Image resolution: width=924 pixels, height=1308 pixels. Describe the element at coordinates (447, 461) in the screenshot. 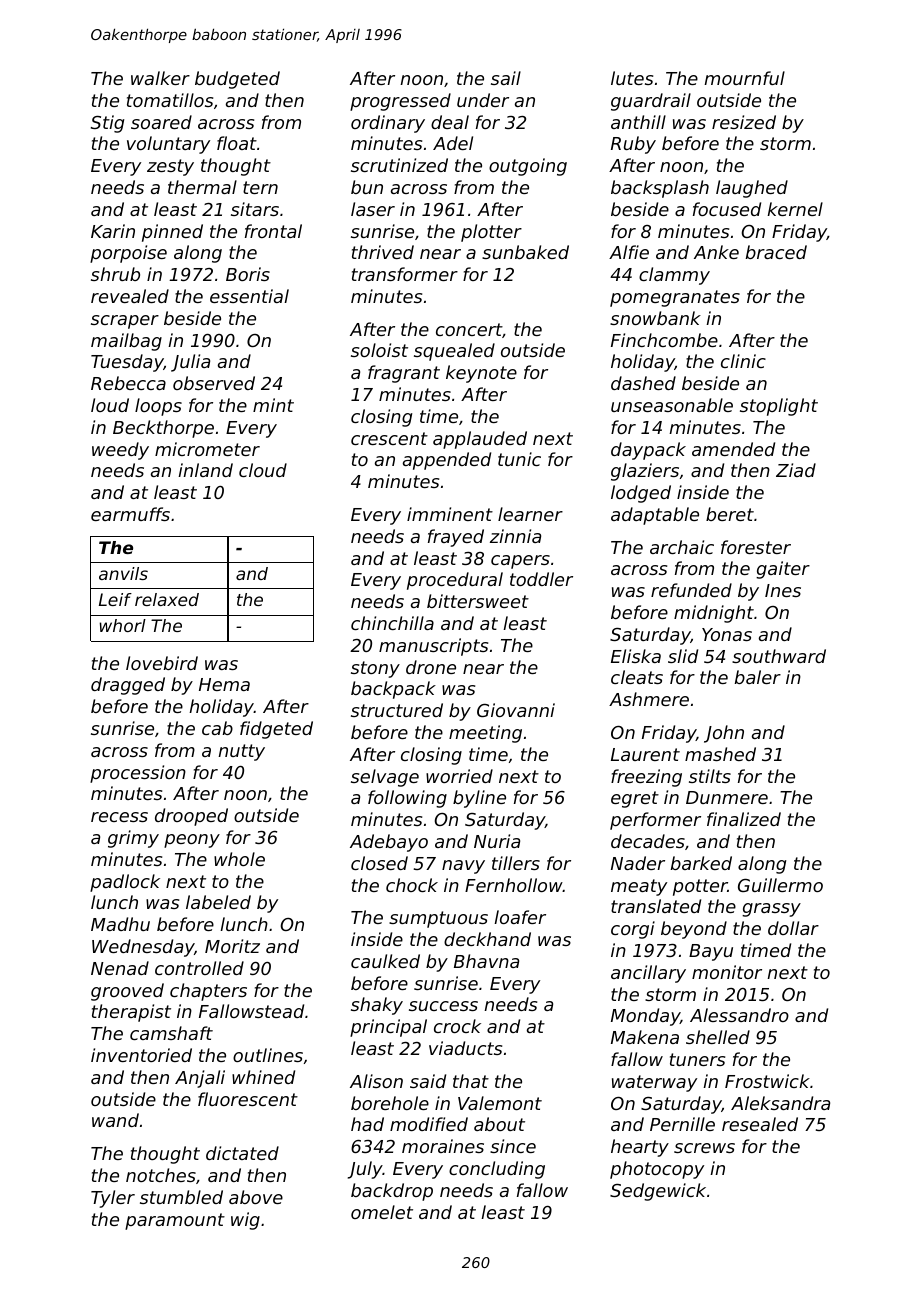

I see `appended` at that location.
